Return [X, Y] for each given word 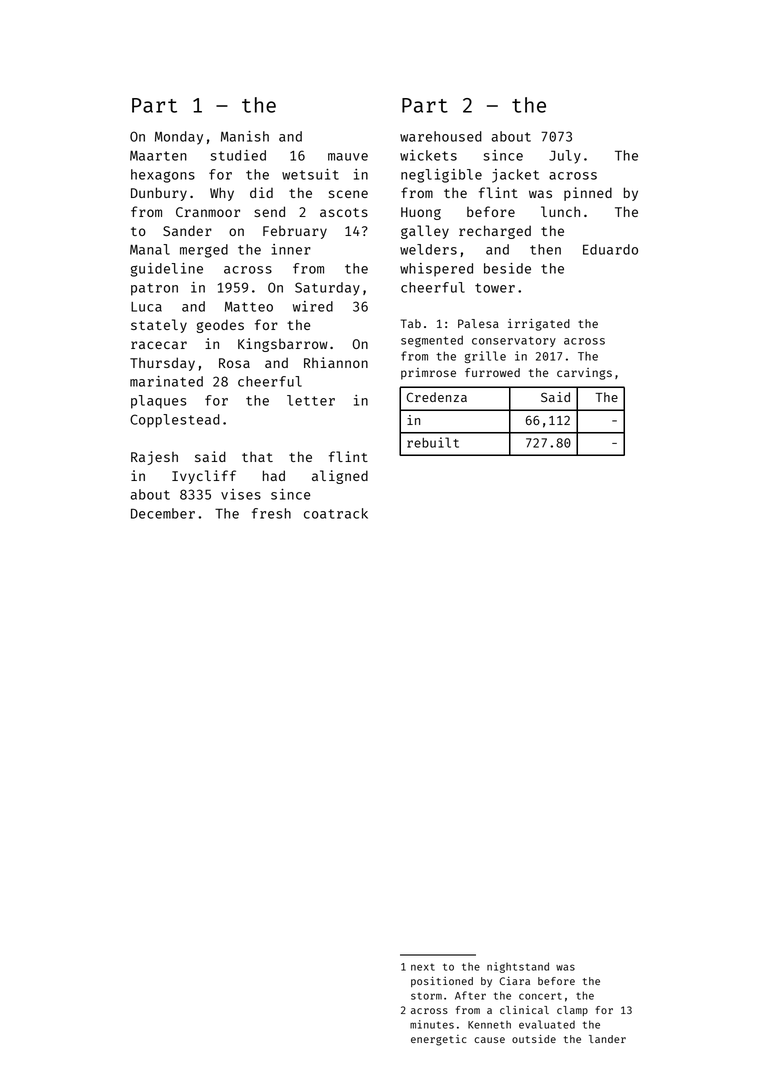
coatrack [336, 513]
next [423, 967]
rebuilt [433, 442]
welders [428, 249]
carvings [584, 374]
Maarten [158, 156]
